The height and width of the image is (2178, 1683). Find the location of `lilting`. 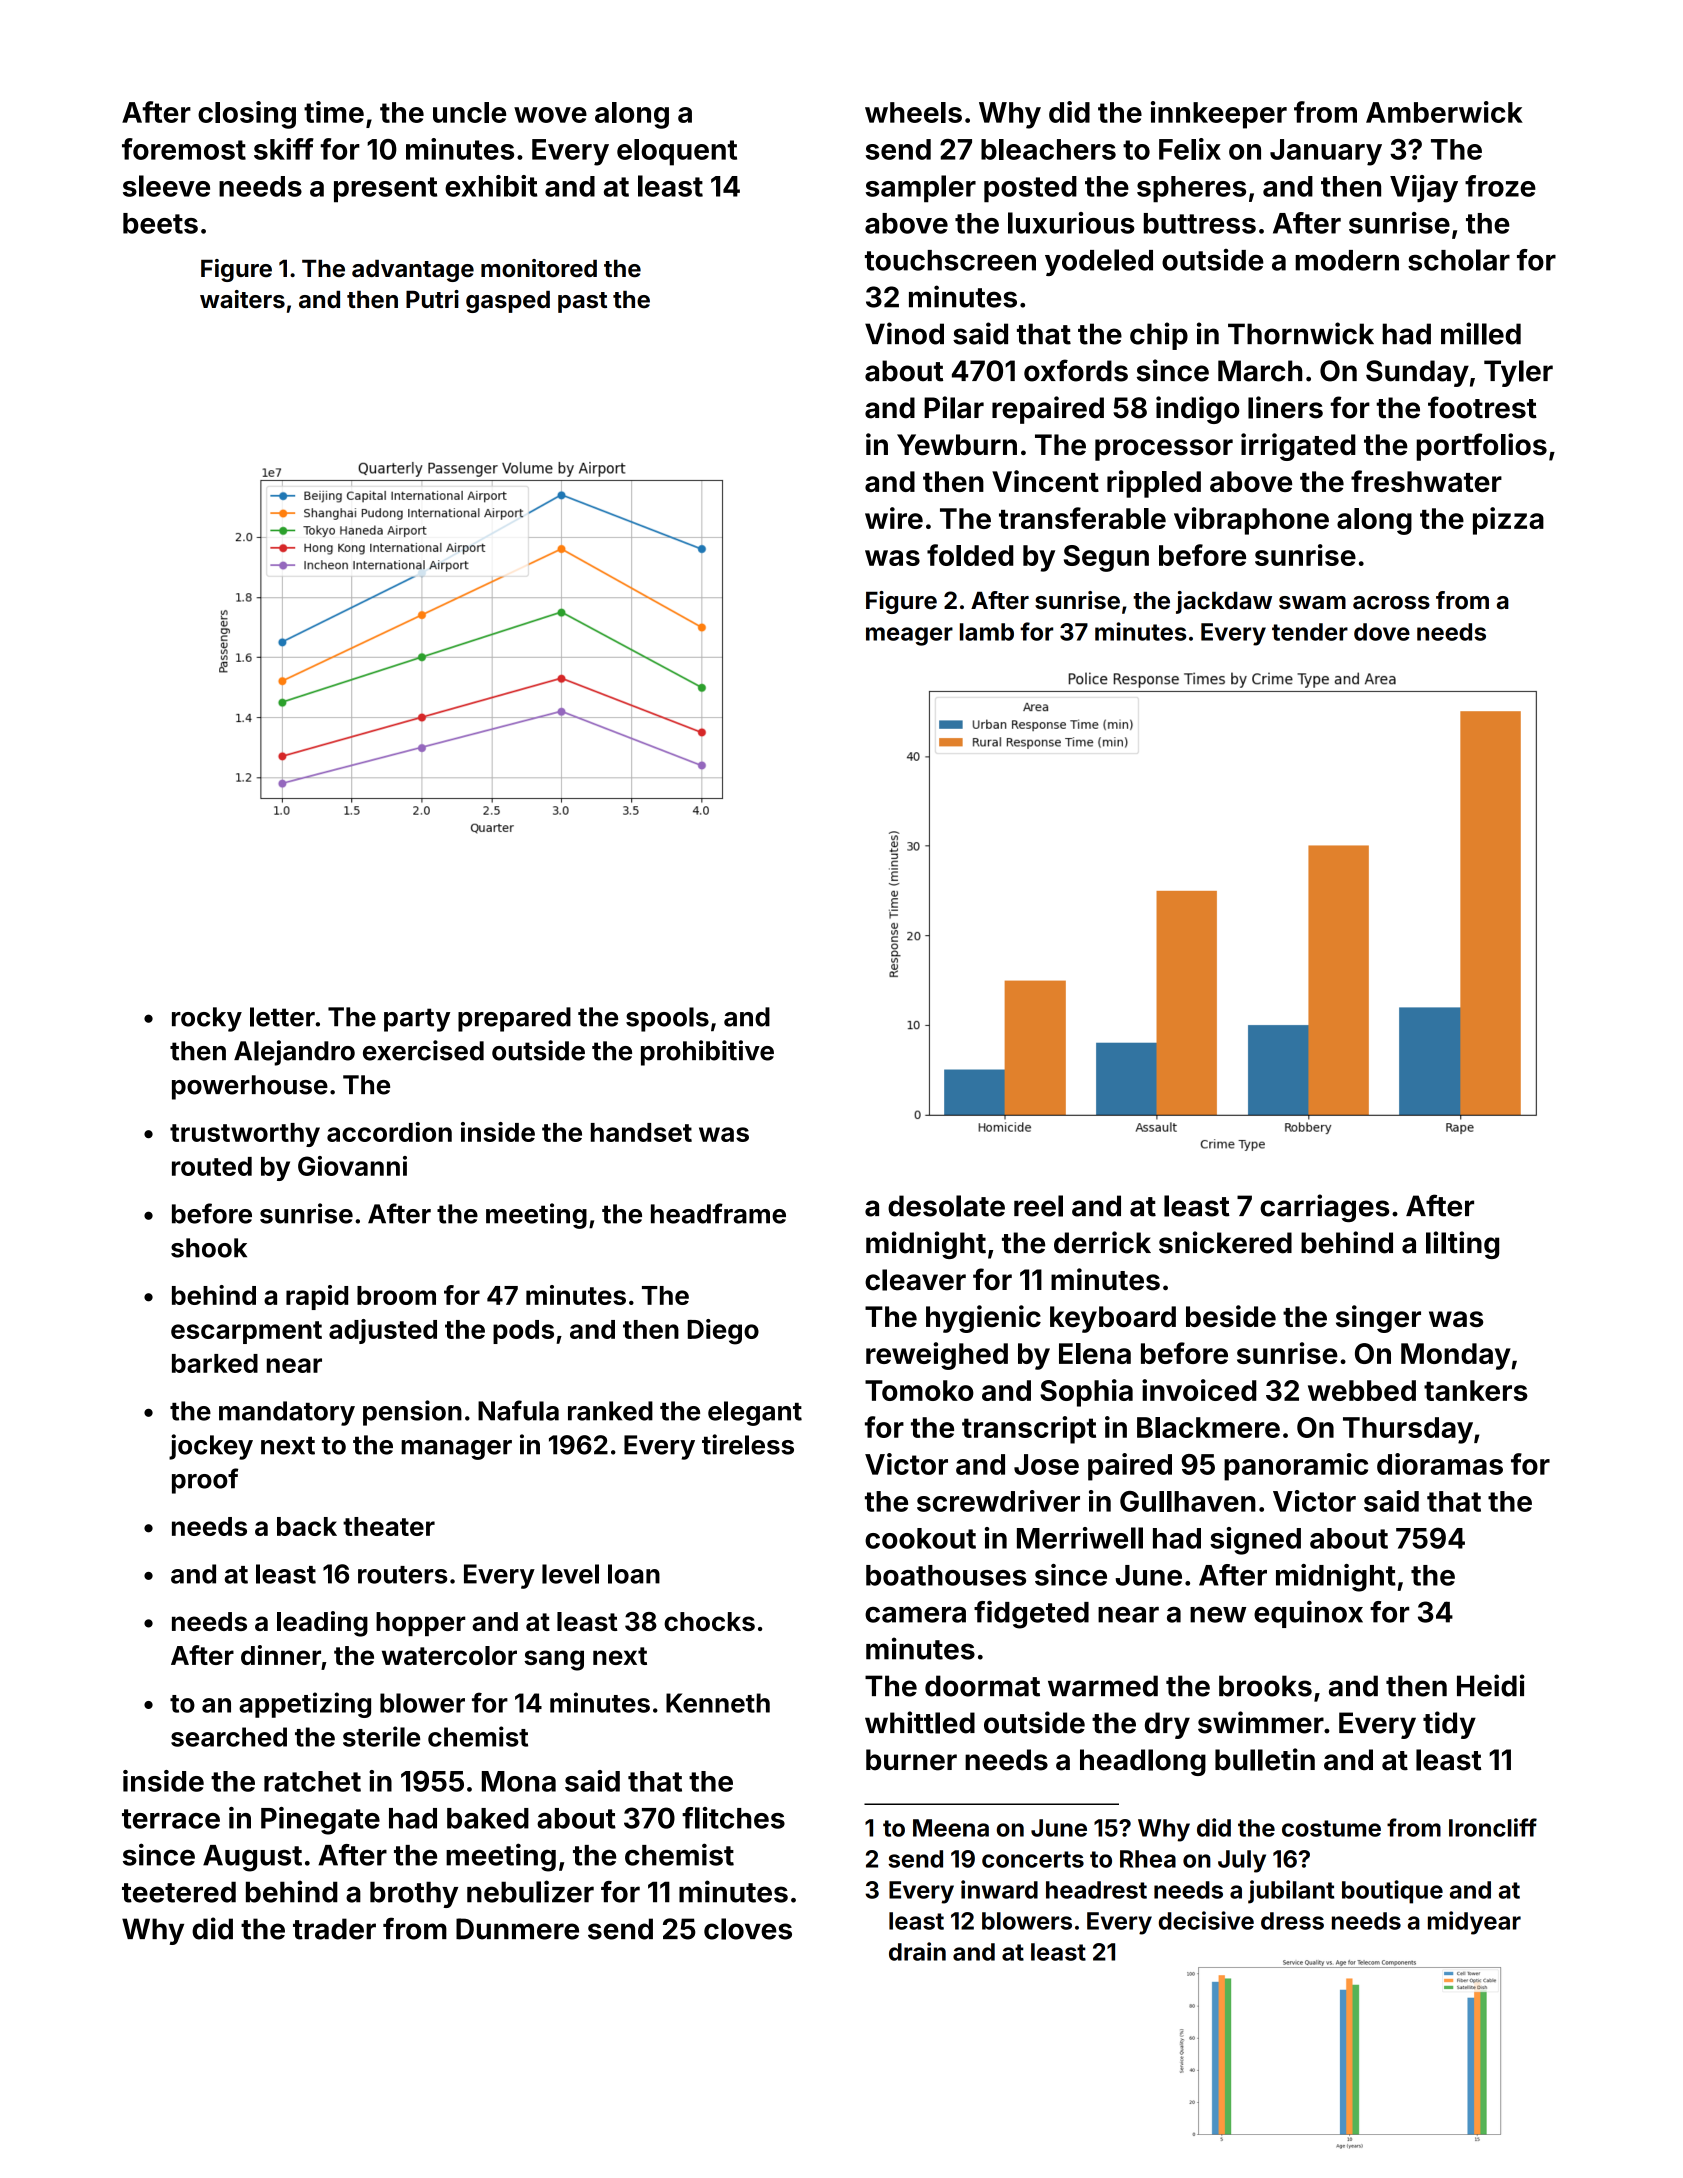

lilting is located at coordinates (1462, 1245).
